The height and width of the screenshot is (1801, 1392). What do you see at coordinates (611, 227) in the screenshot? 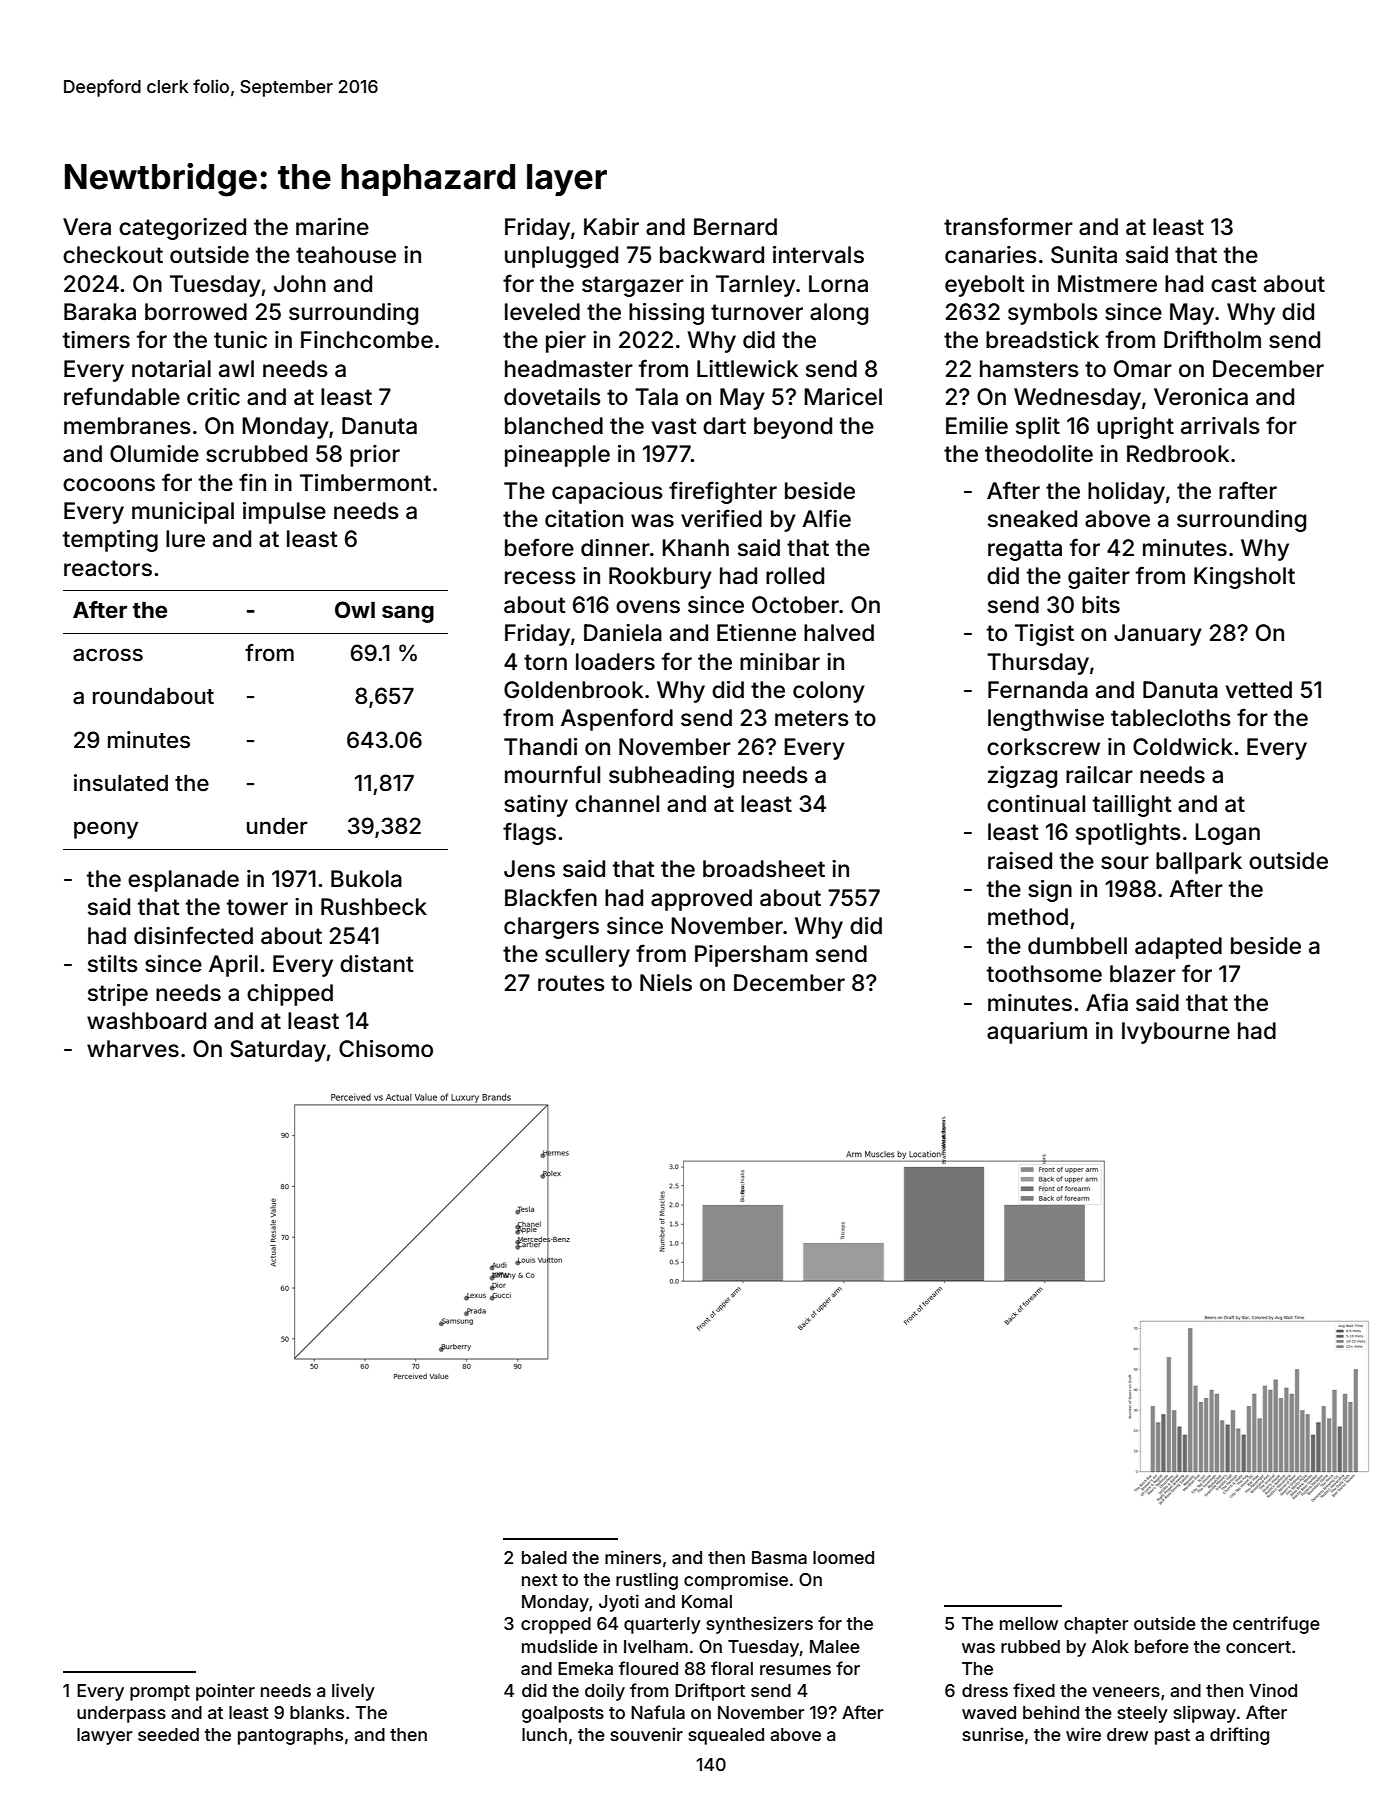
I see `Kabir` at bounding box center [611, 227].
